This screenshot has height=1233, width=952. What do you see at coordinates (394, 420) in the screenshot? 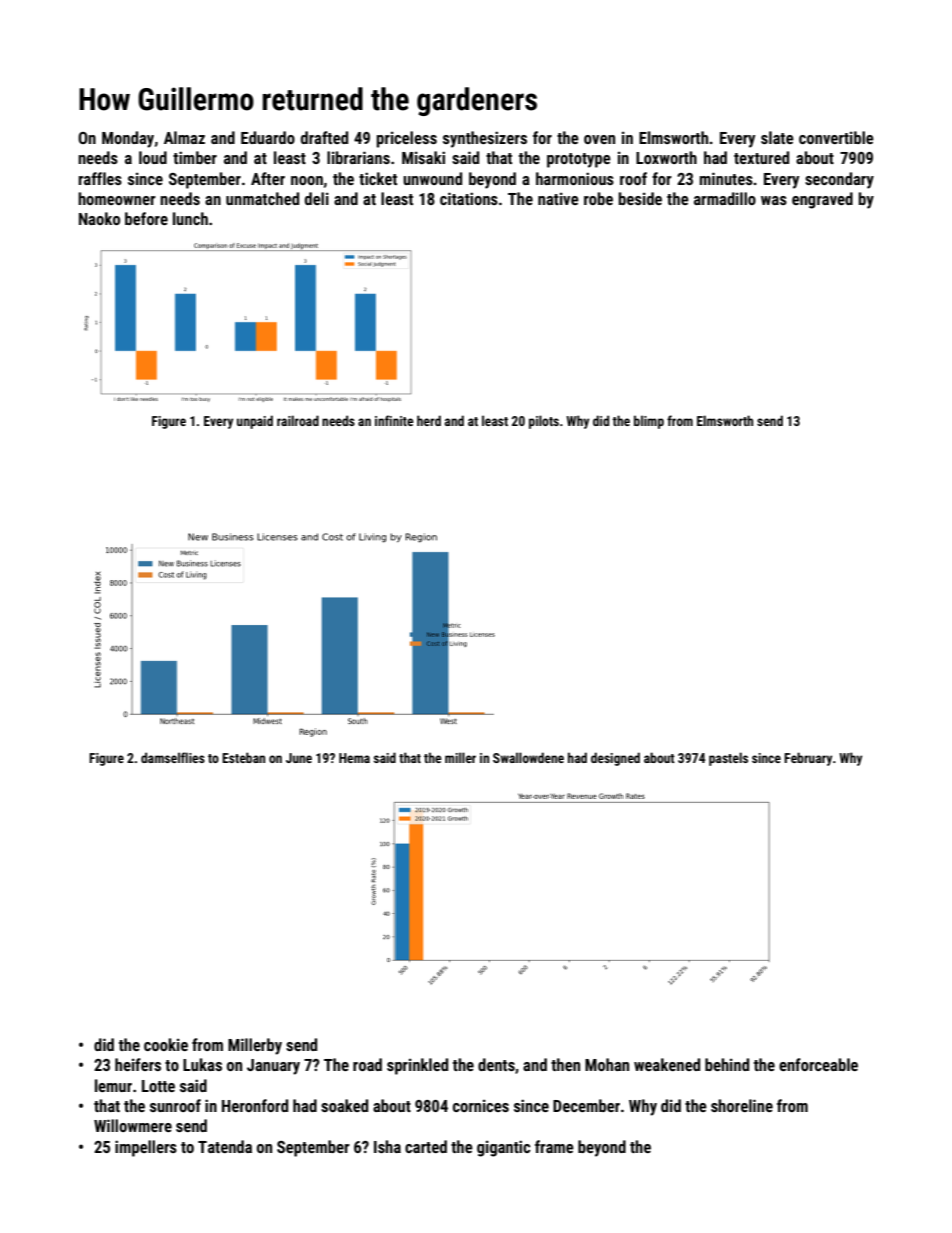
I see `infinite` at bounding box center [394, 420].
